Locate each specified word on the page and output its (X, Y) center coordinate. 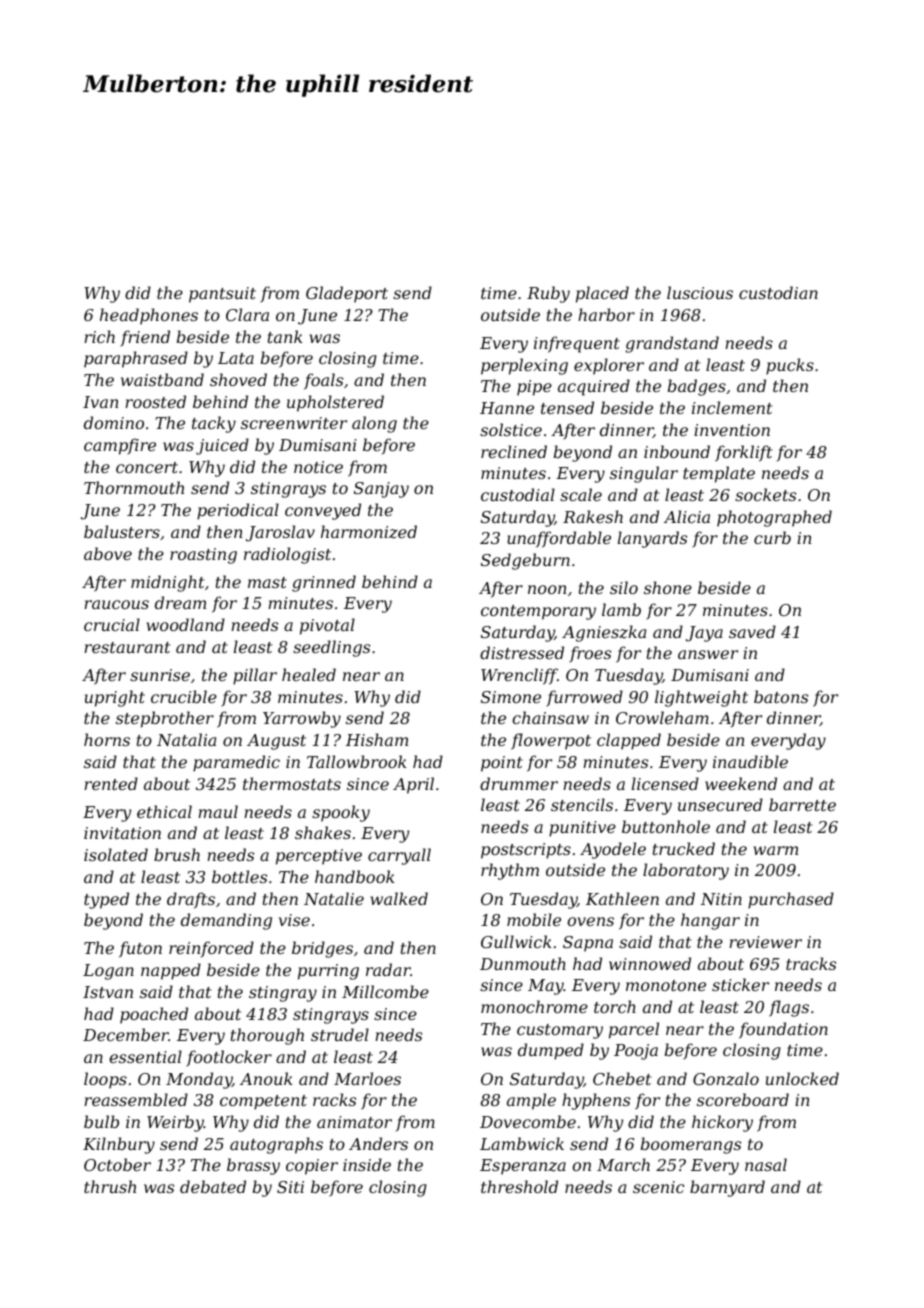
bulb (101, 1121)
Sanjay (381, 490)
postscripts (526, 851)
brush (177, 854)
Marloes (367, 1078)
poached (154, 1015)
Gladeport (347, 294)
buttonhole (666, 826)
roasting (203, 556)
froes (590, 654)
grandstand (672, 344)
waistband (162, 379)
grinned (324, 583)
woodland (186, 624)
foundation (783, 1030)
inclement (732, 407)
